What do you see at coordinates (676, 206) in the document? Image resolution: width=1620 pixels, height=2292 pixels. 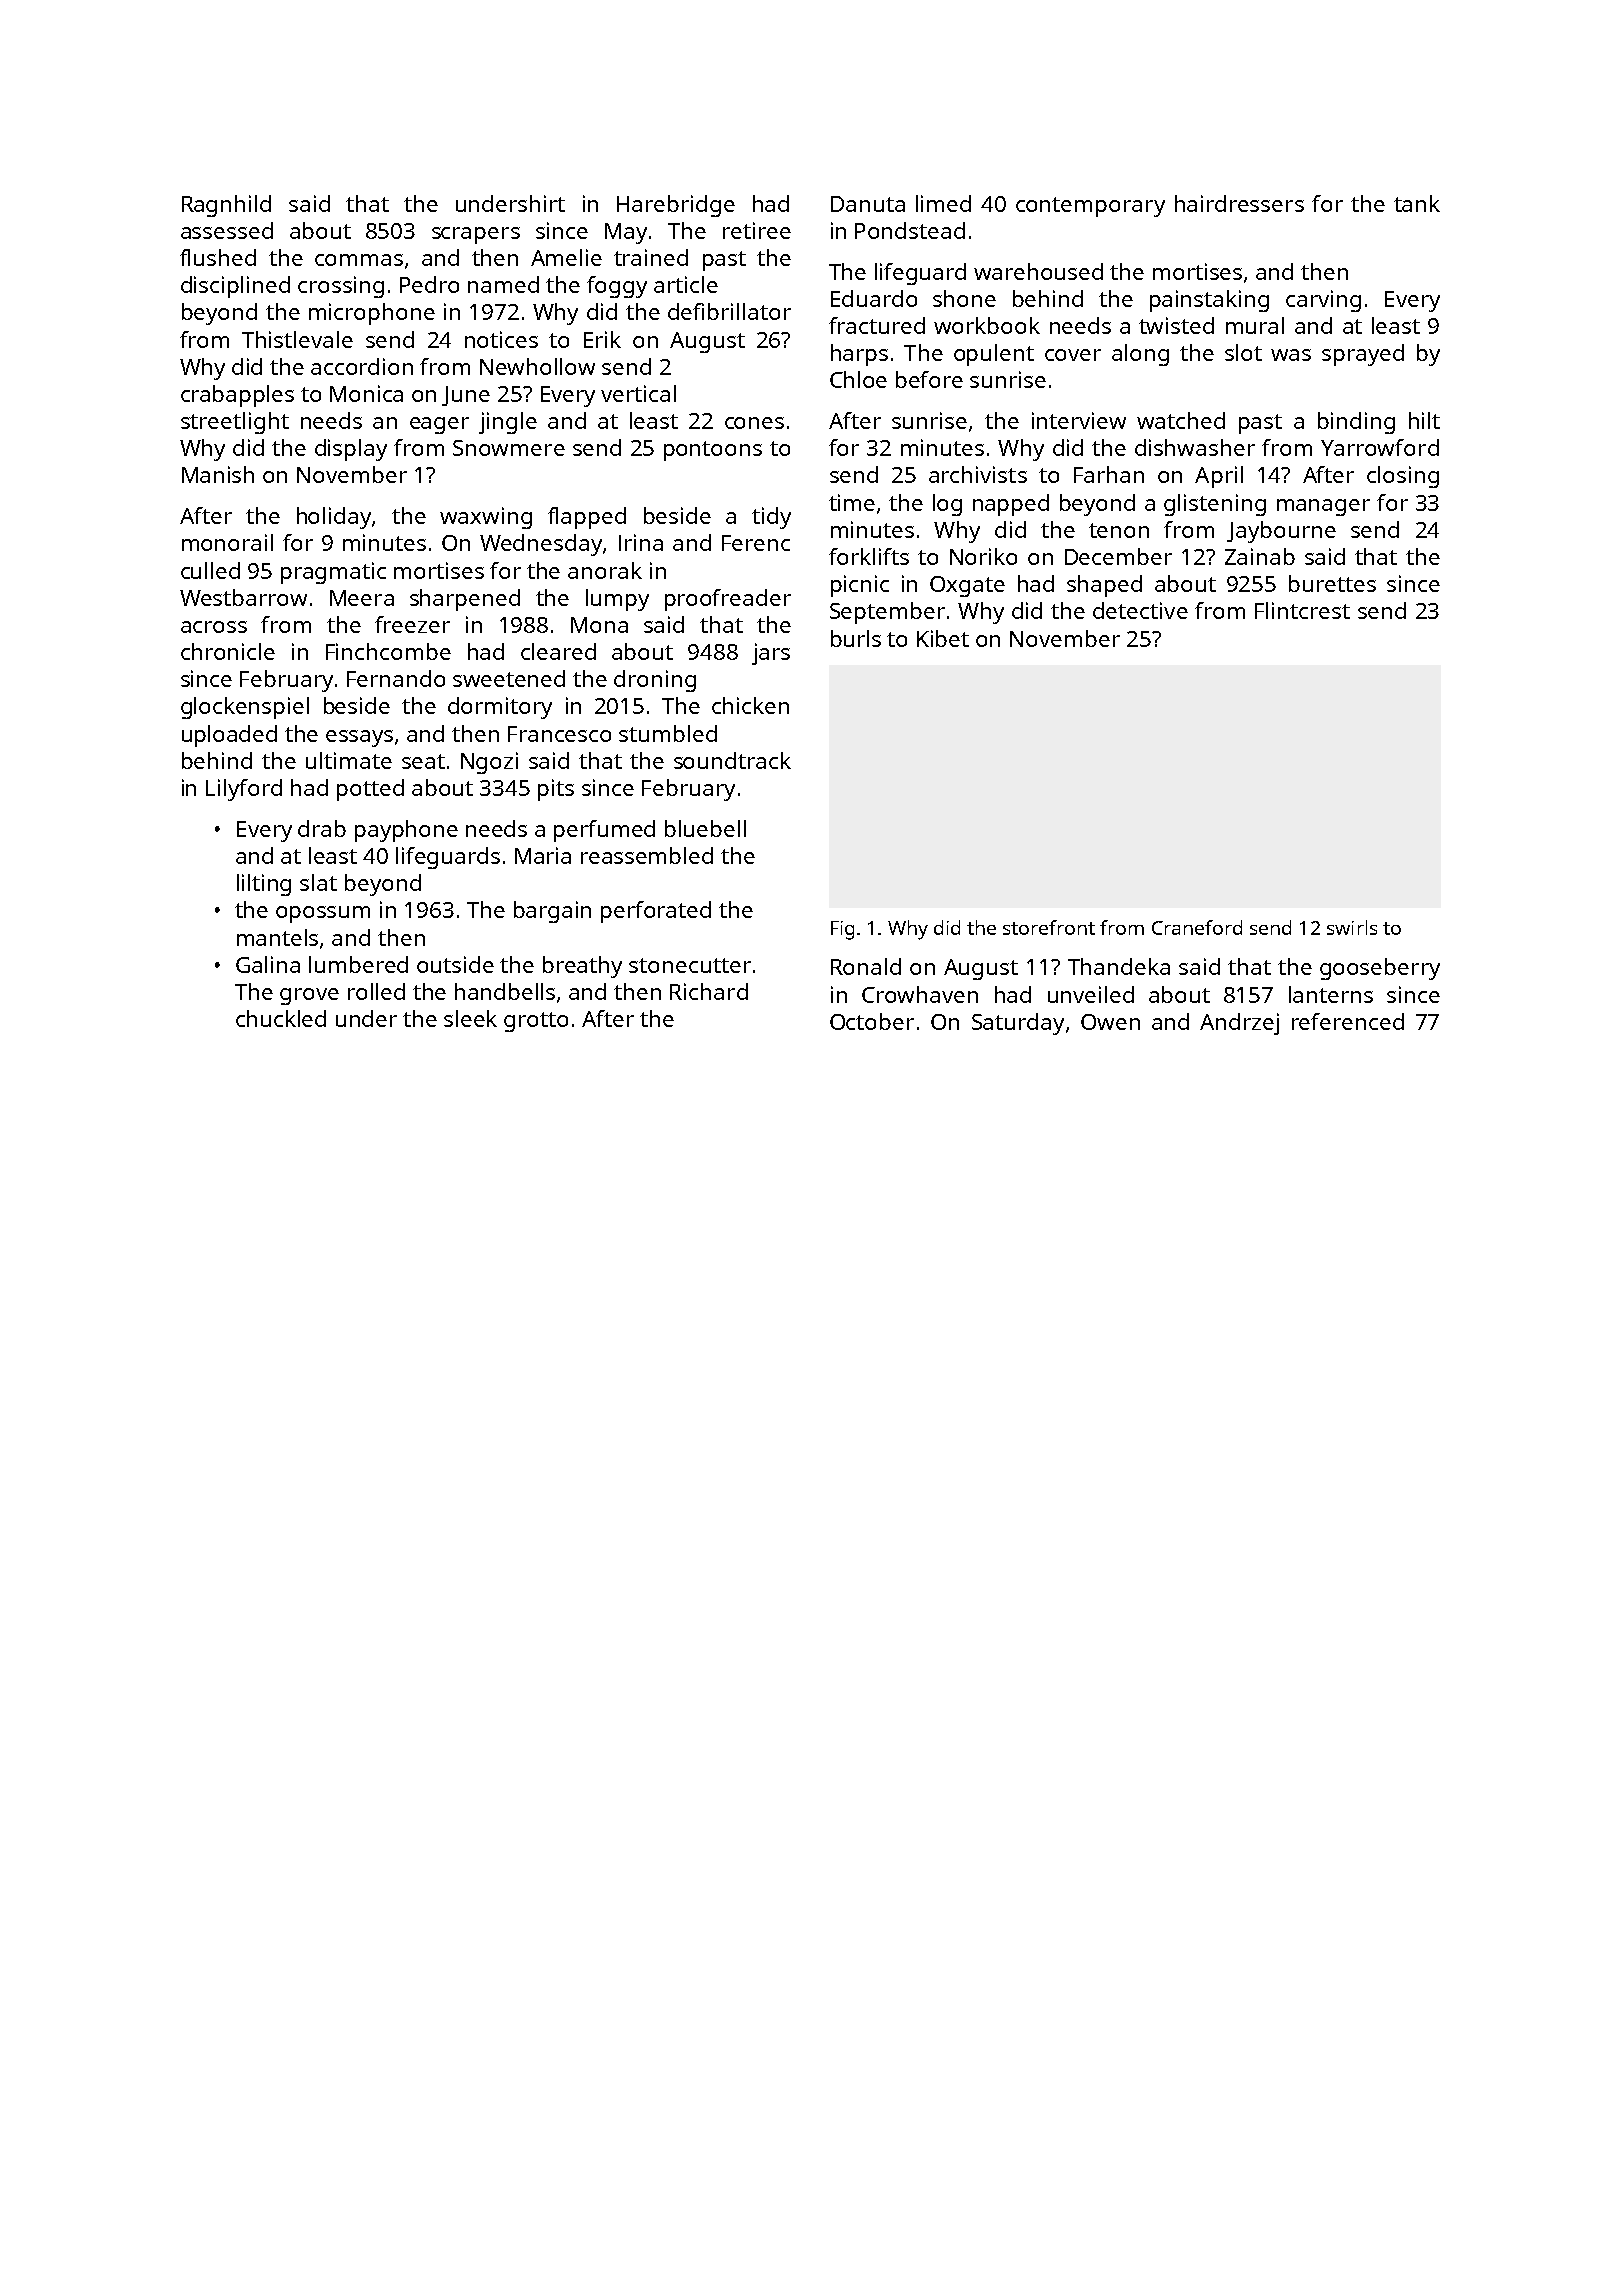 I see `Harebridge` at bounding box center [676, 206].
